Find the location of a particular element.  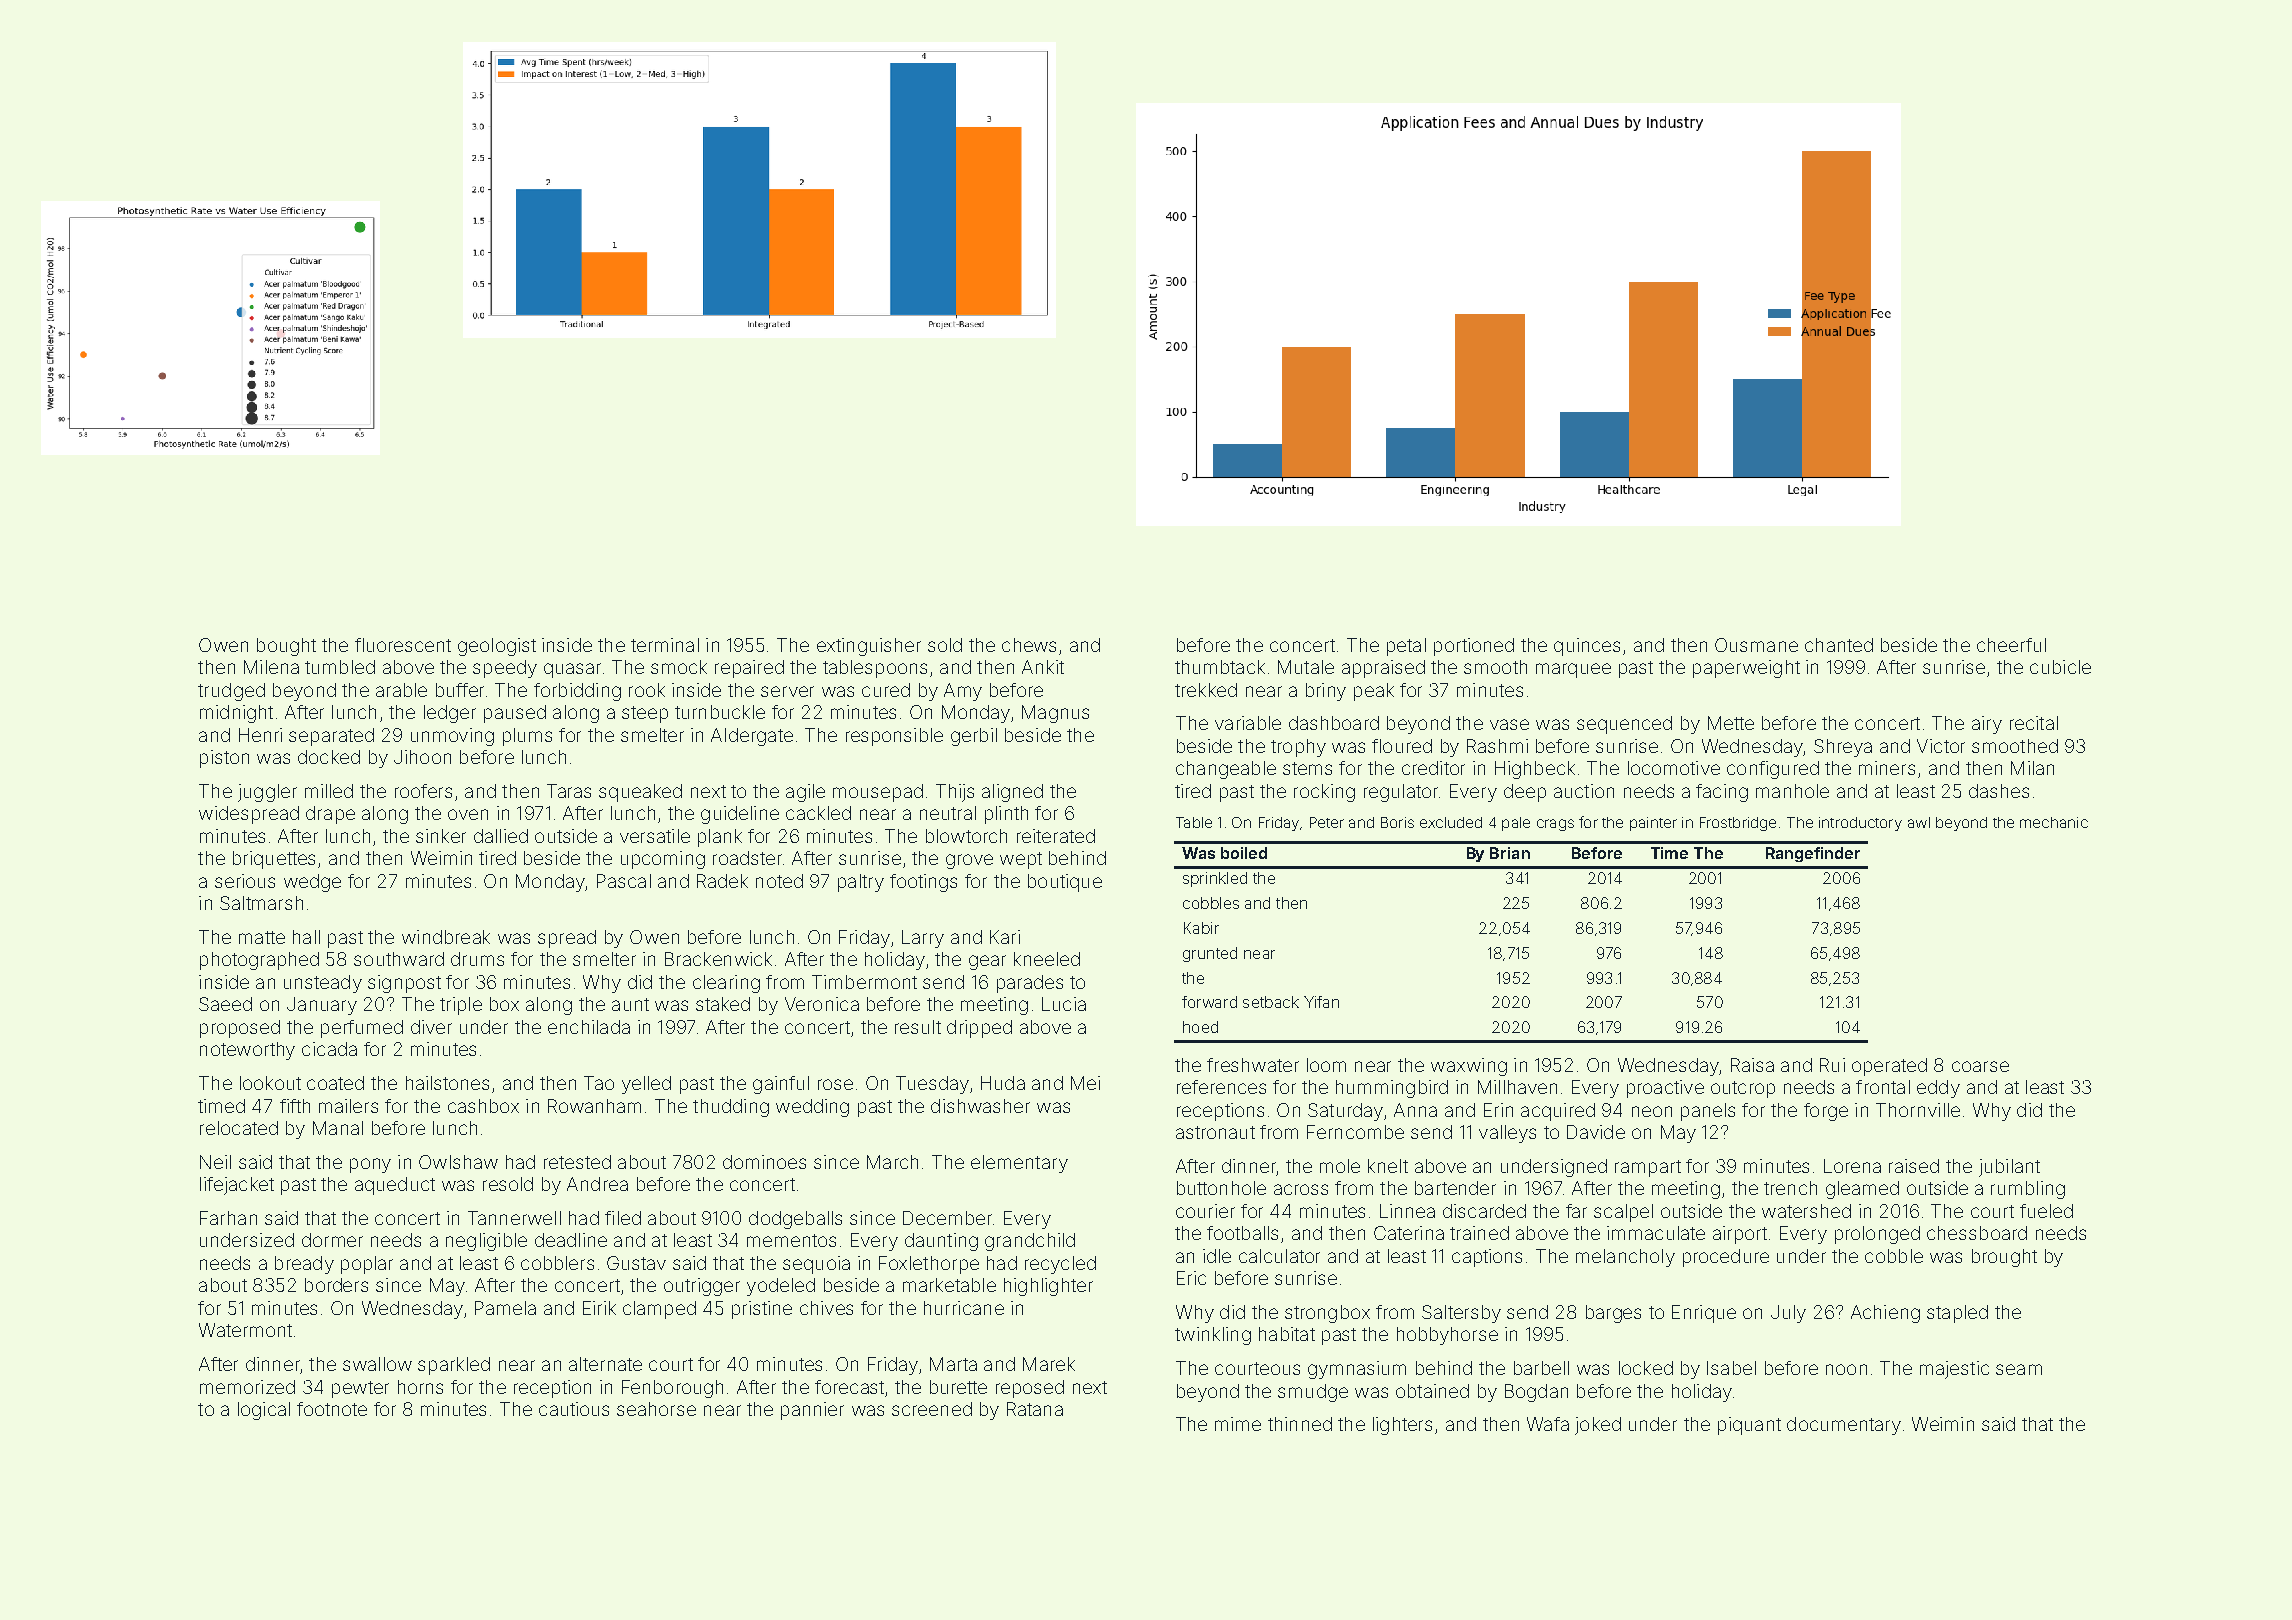

poplar is located at coordinates (367, 1265).
